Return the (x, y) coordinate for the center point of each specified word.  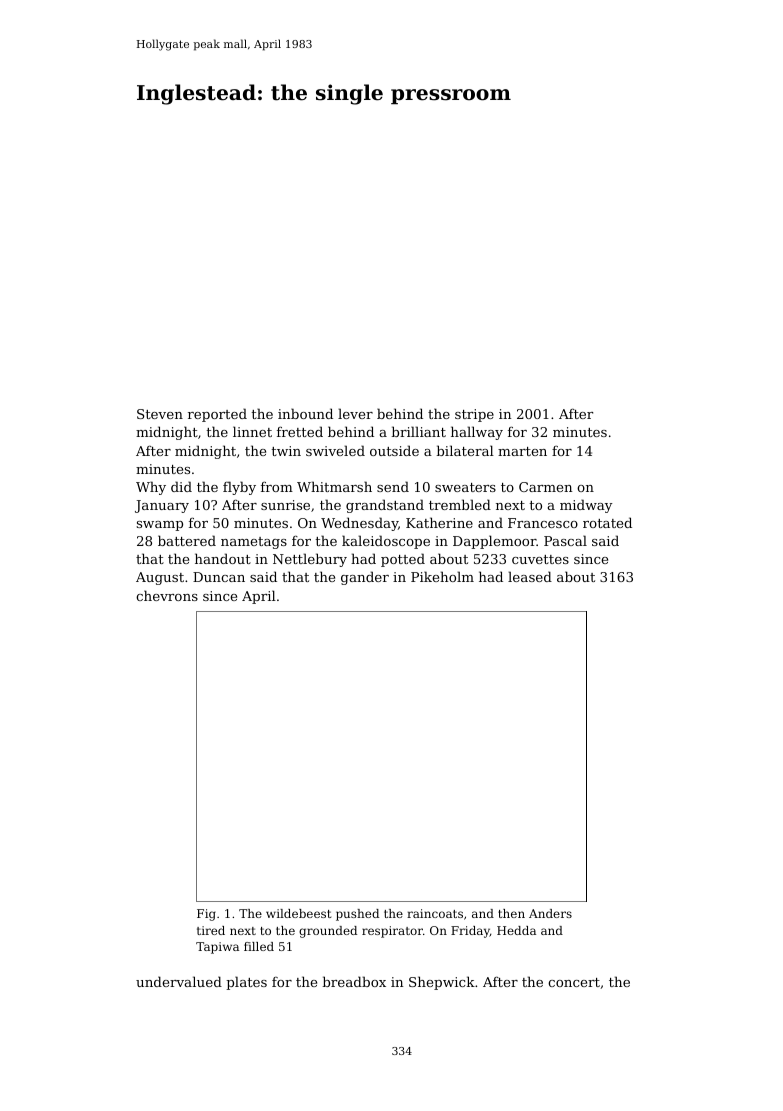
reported (217, 415)
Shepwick (442, 983)
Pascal (565, 540)
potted (403, 560)
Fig (206, 915)
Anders (550, 913)
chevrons (167, 595)
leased (530, 576)
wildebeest (298, 913)
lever (355, 413)
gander (365, 578)
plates (246, 983)
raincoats (435, 913)
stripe (474, 415)
